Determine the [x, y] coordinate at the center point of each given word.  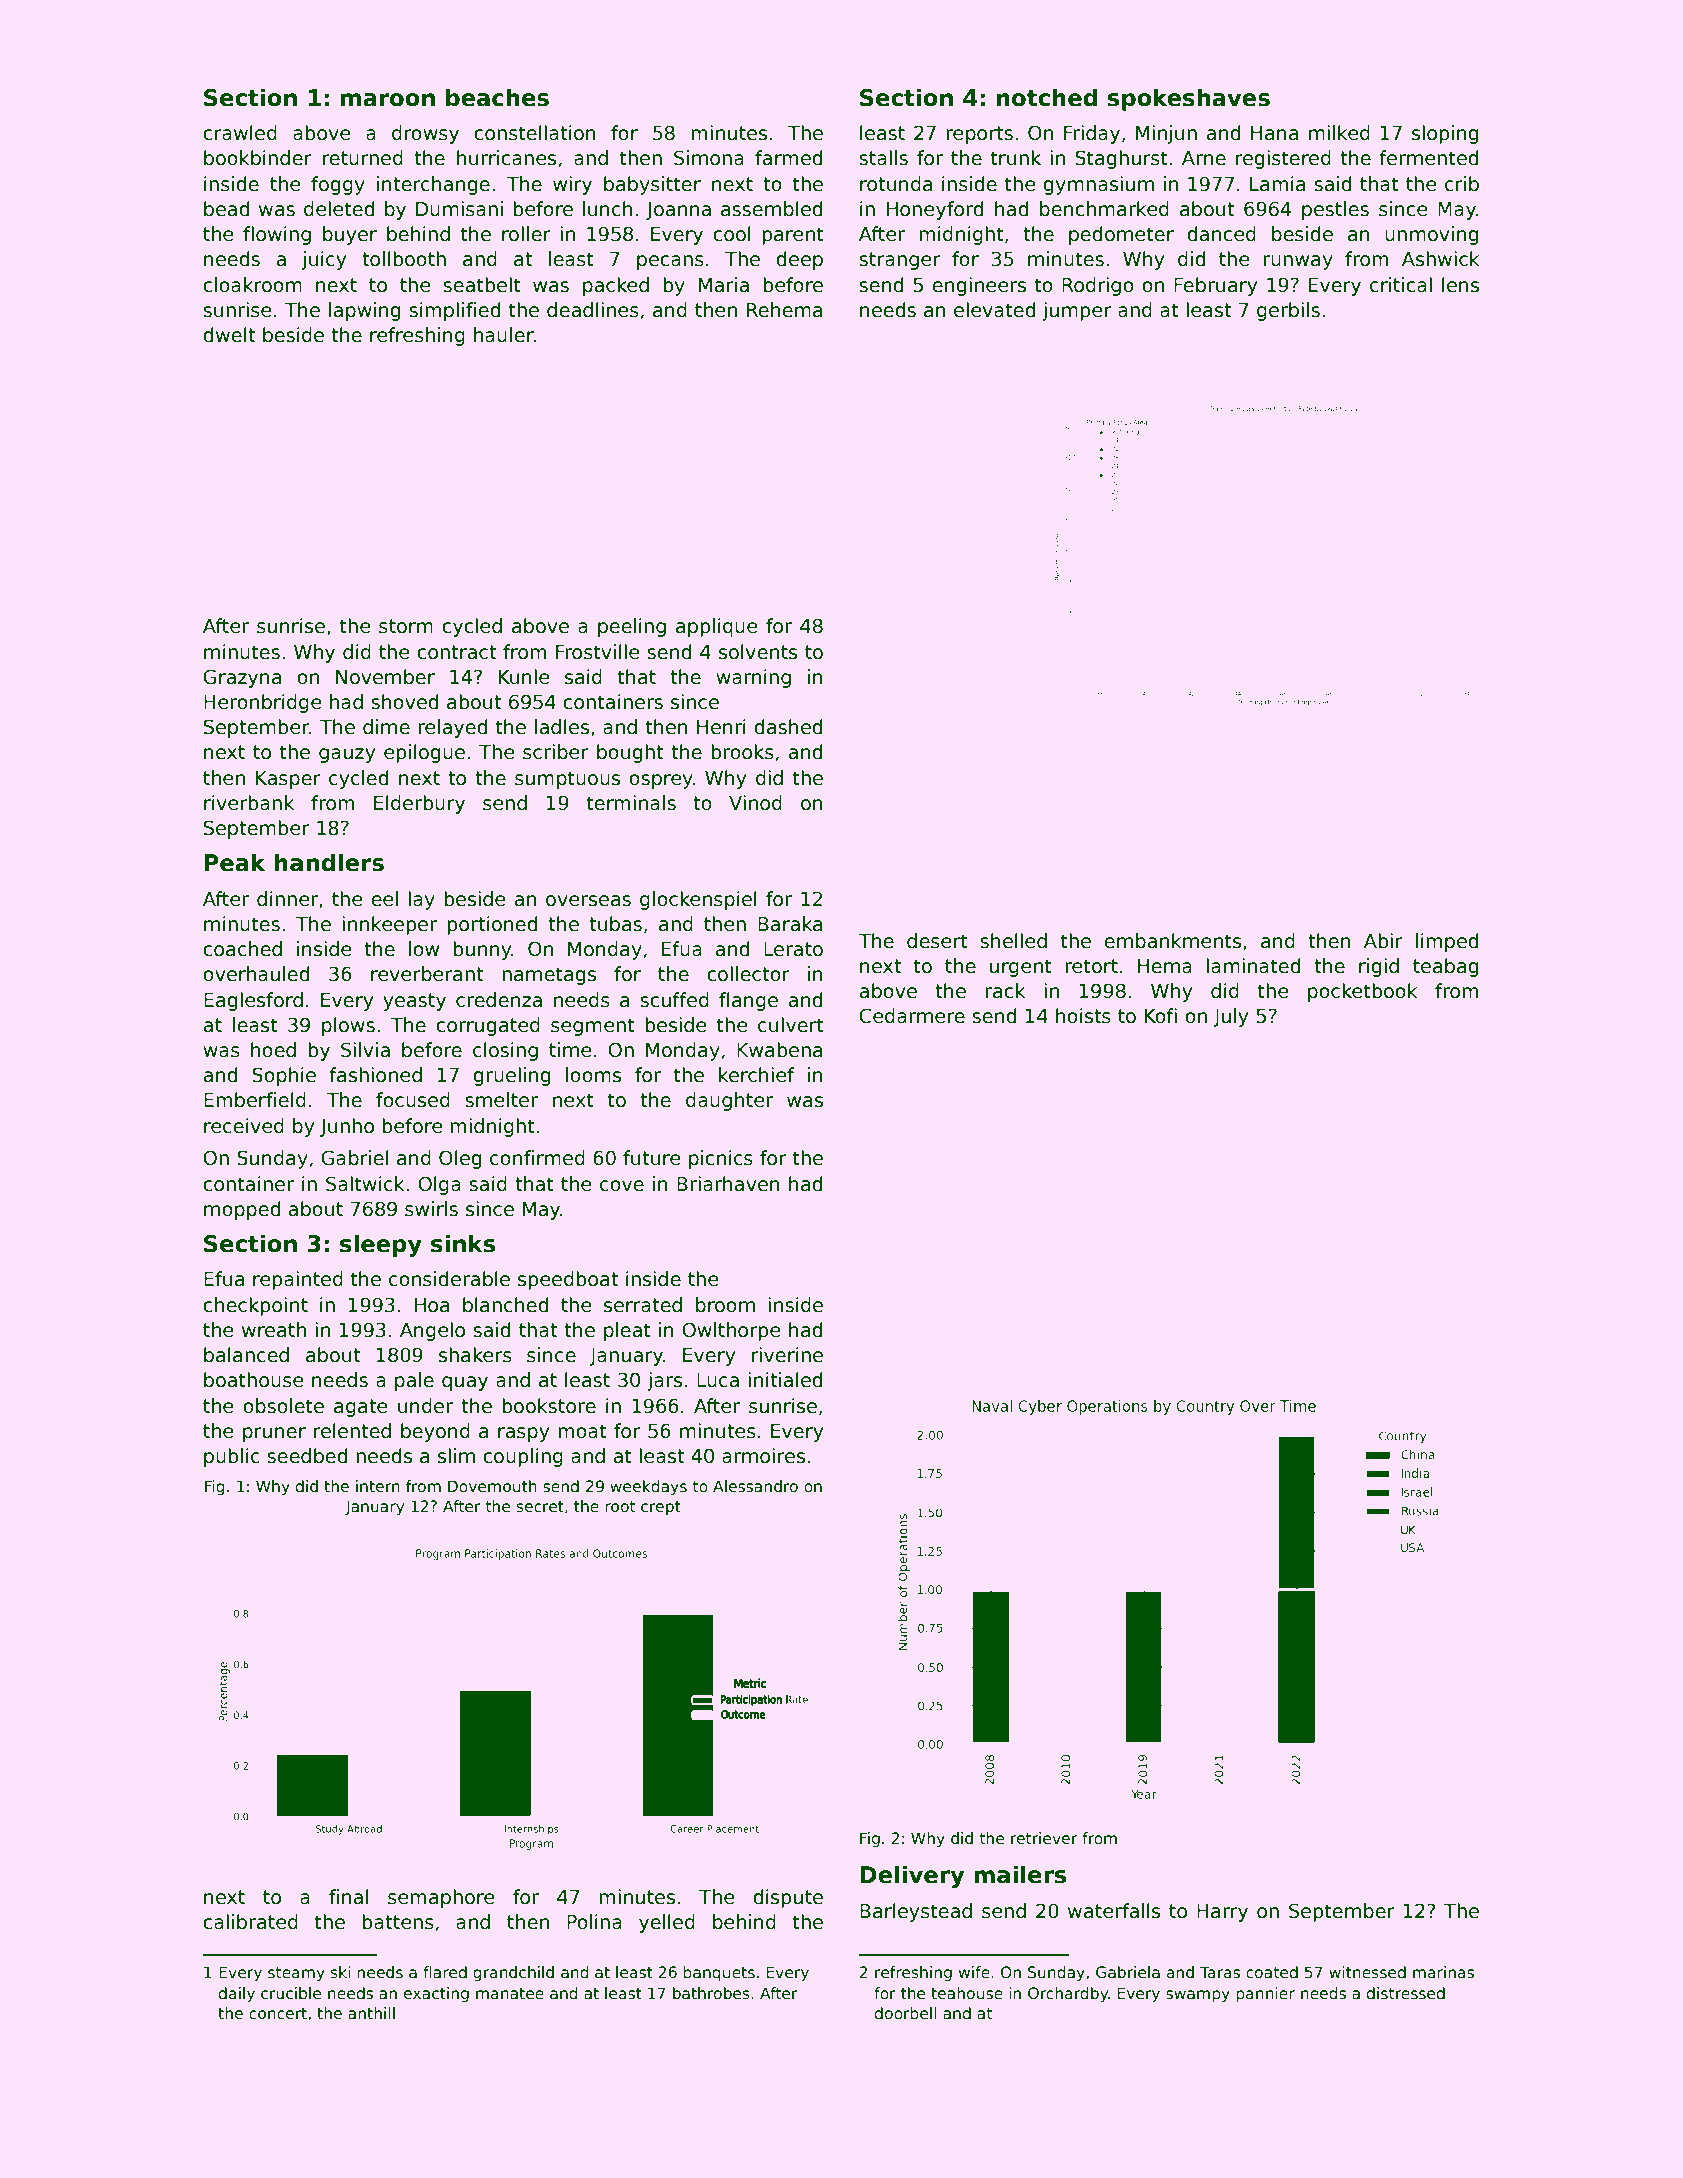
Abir [1383, 941]
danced [1221, 234]
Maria [724, 285]
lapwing [365, 311]
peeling [632, 627]
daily [237, 1994]
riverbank [249, 803]
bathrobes [711, 1993]
